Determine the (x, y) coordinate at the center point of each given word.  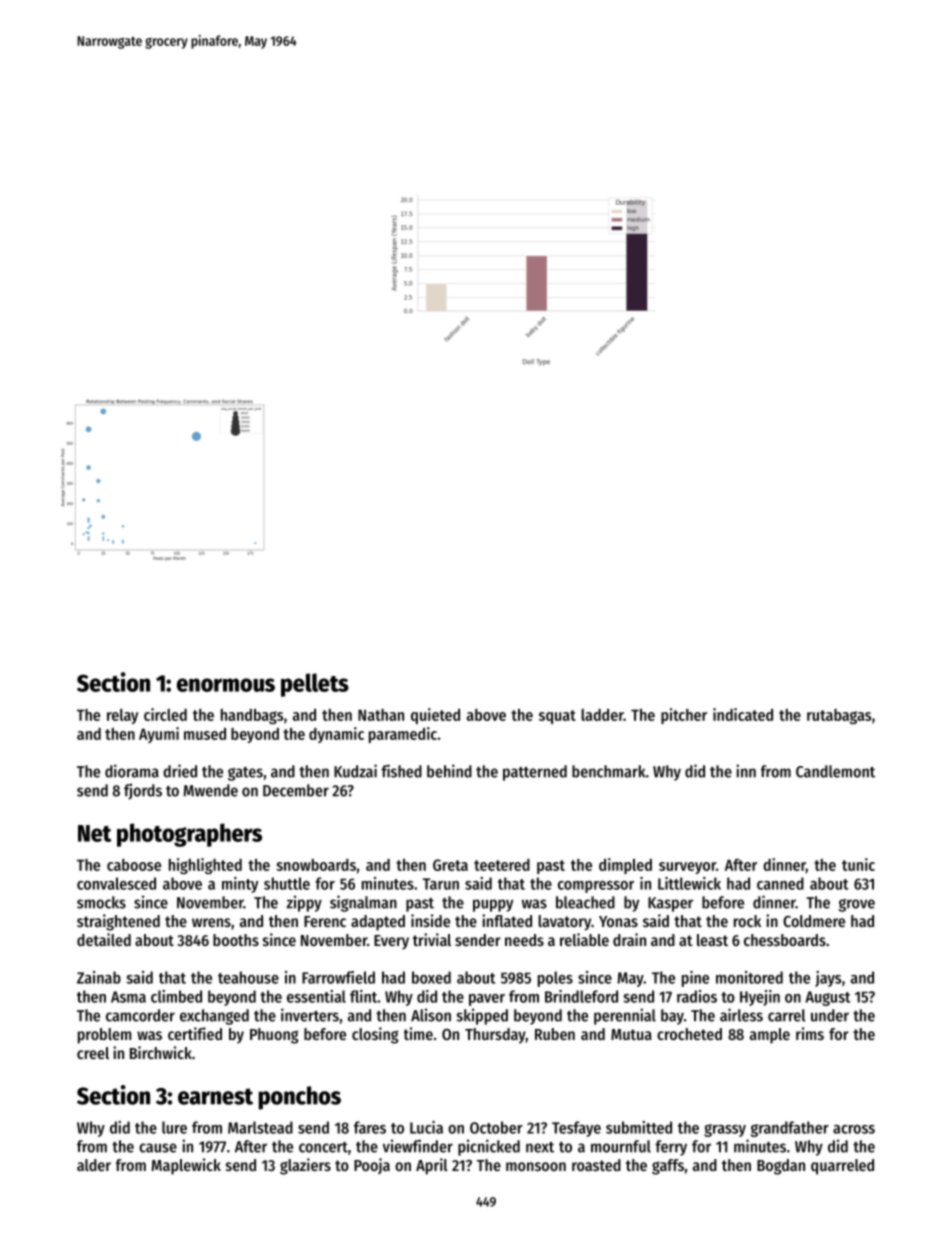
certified (195, 1033)
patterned (535, 773)
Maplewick (186, 1166)
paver (487, 1000)
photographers (189, 835)
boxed (431, 977)
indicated (743, 714)
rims (810, 1033)
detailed (104, 939)
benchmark (608, 771)
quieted (435, 716)
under (830, 1015)
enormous (226, 685)
